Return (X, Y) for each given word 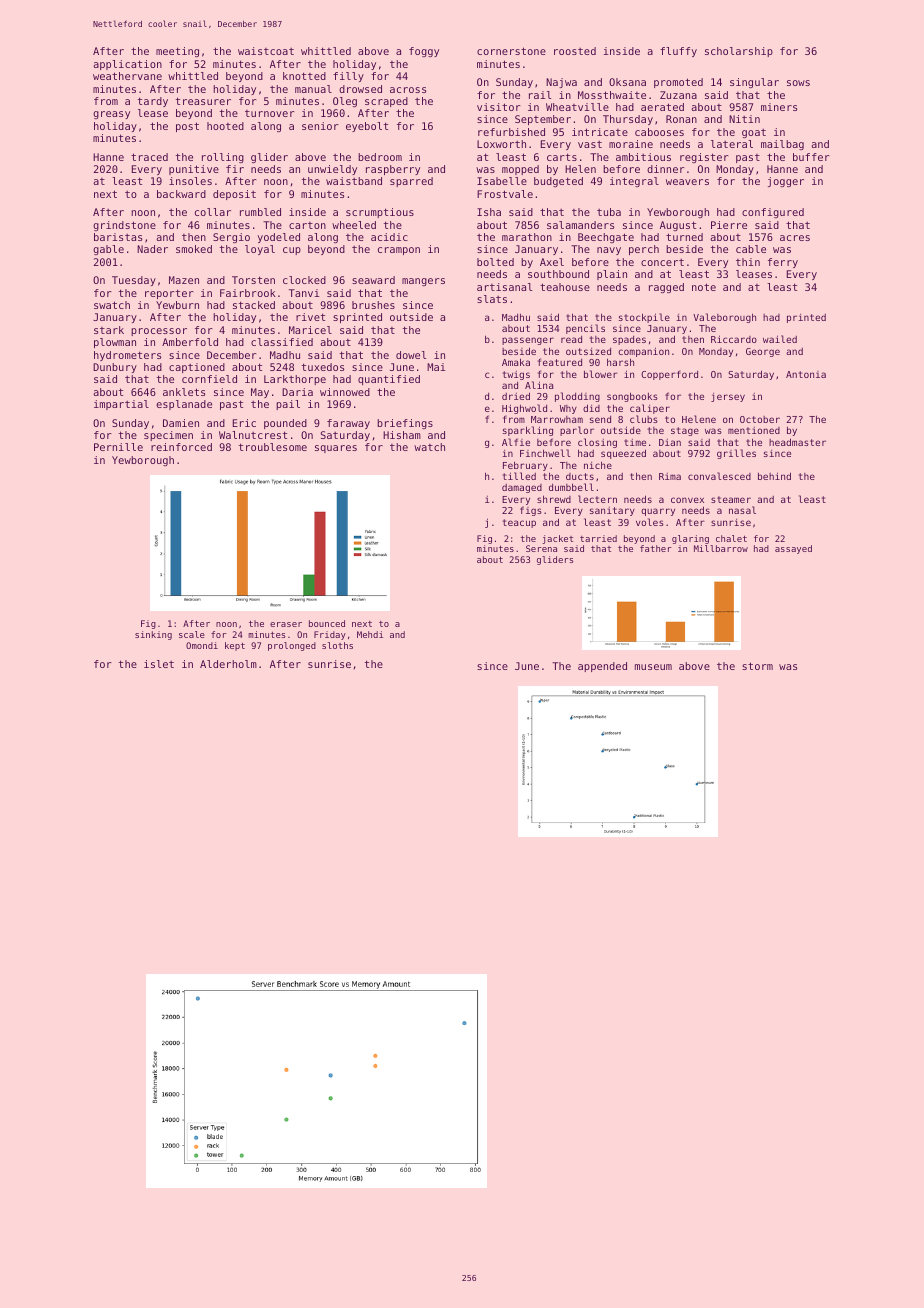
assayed (793, 549)
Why (568, 409)
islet (159, 664)
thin (748, 262)
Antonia (806, 374)
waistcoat (266, 51)
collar (213, 212)
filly (348, 77)
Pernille (118, 447)
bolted (495, 262)
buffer (811, 157)
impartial (121, 405)
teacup (519, 523)
